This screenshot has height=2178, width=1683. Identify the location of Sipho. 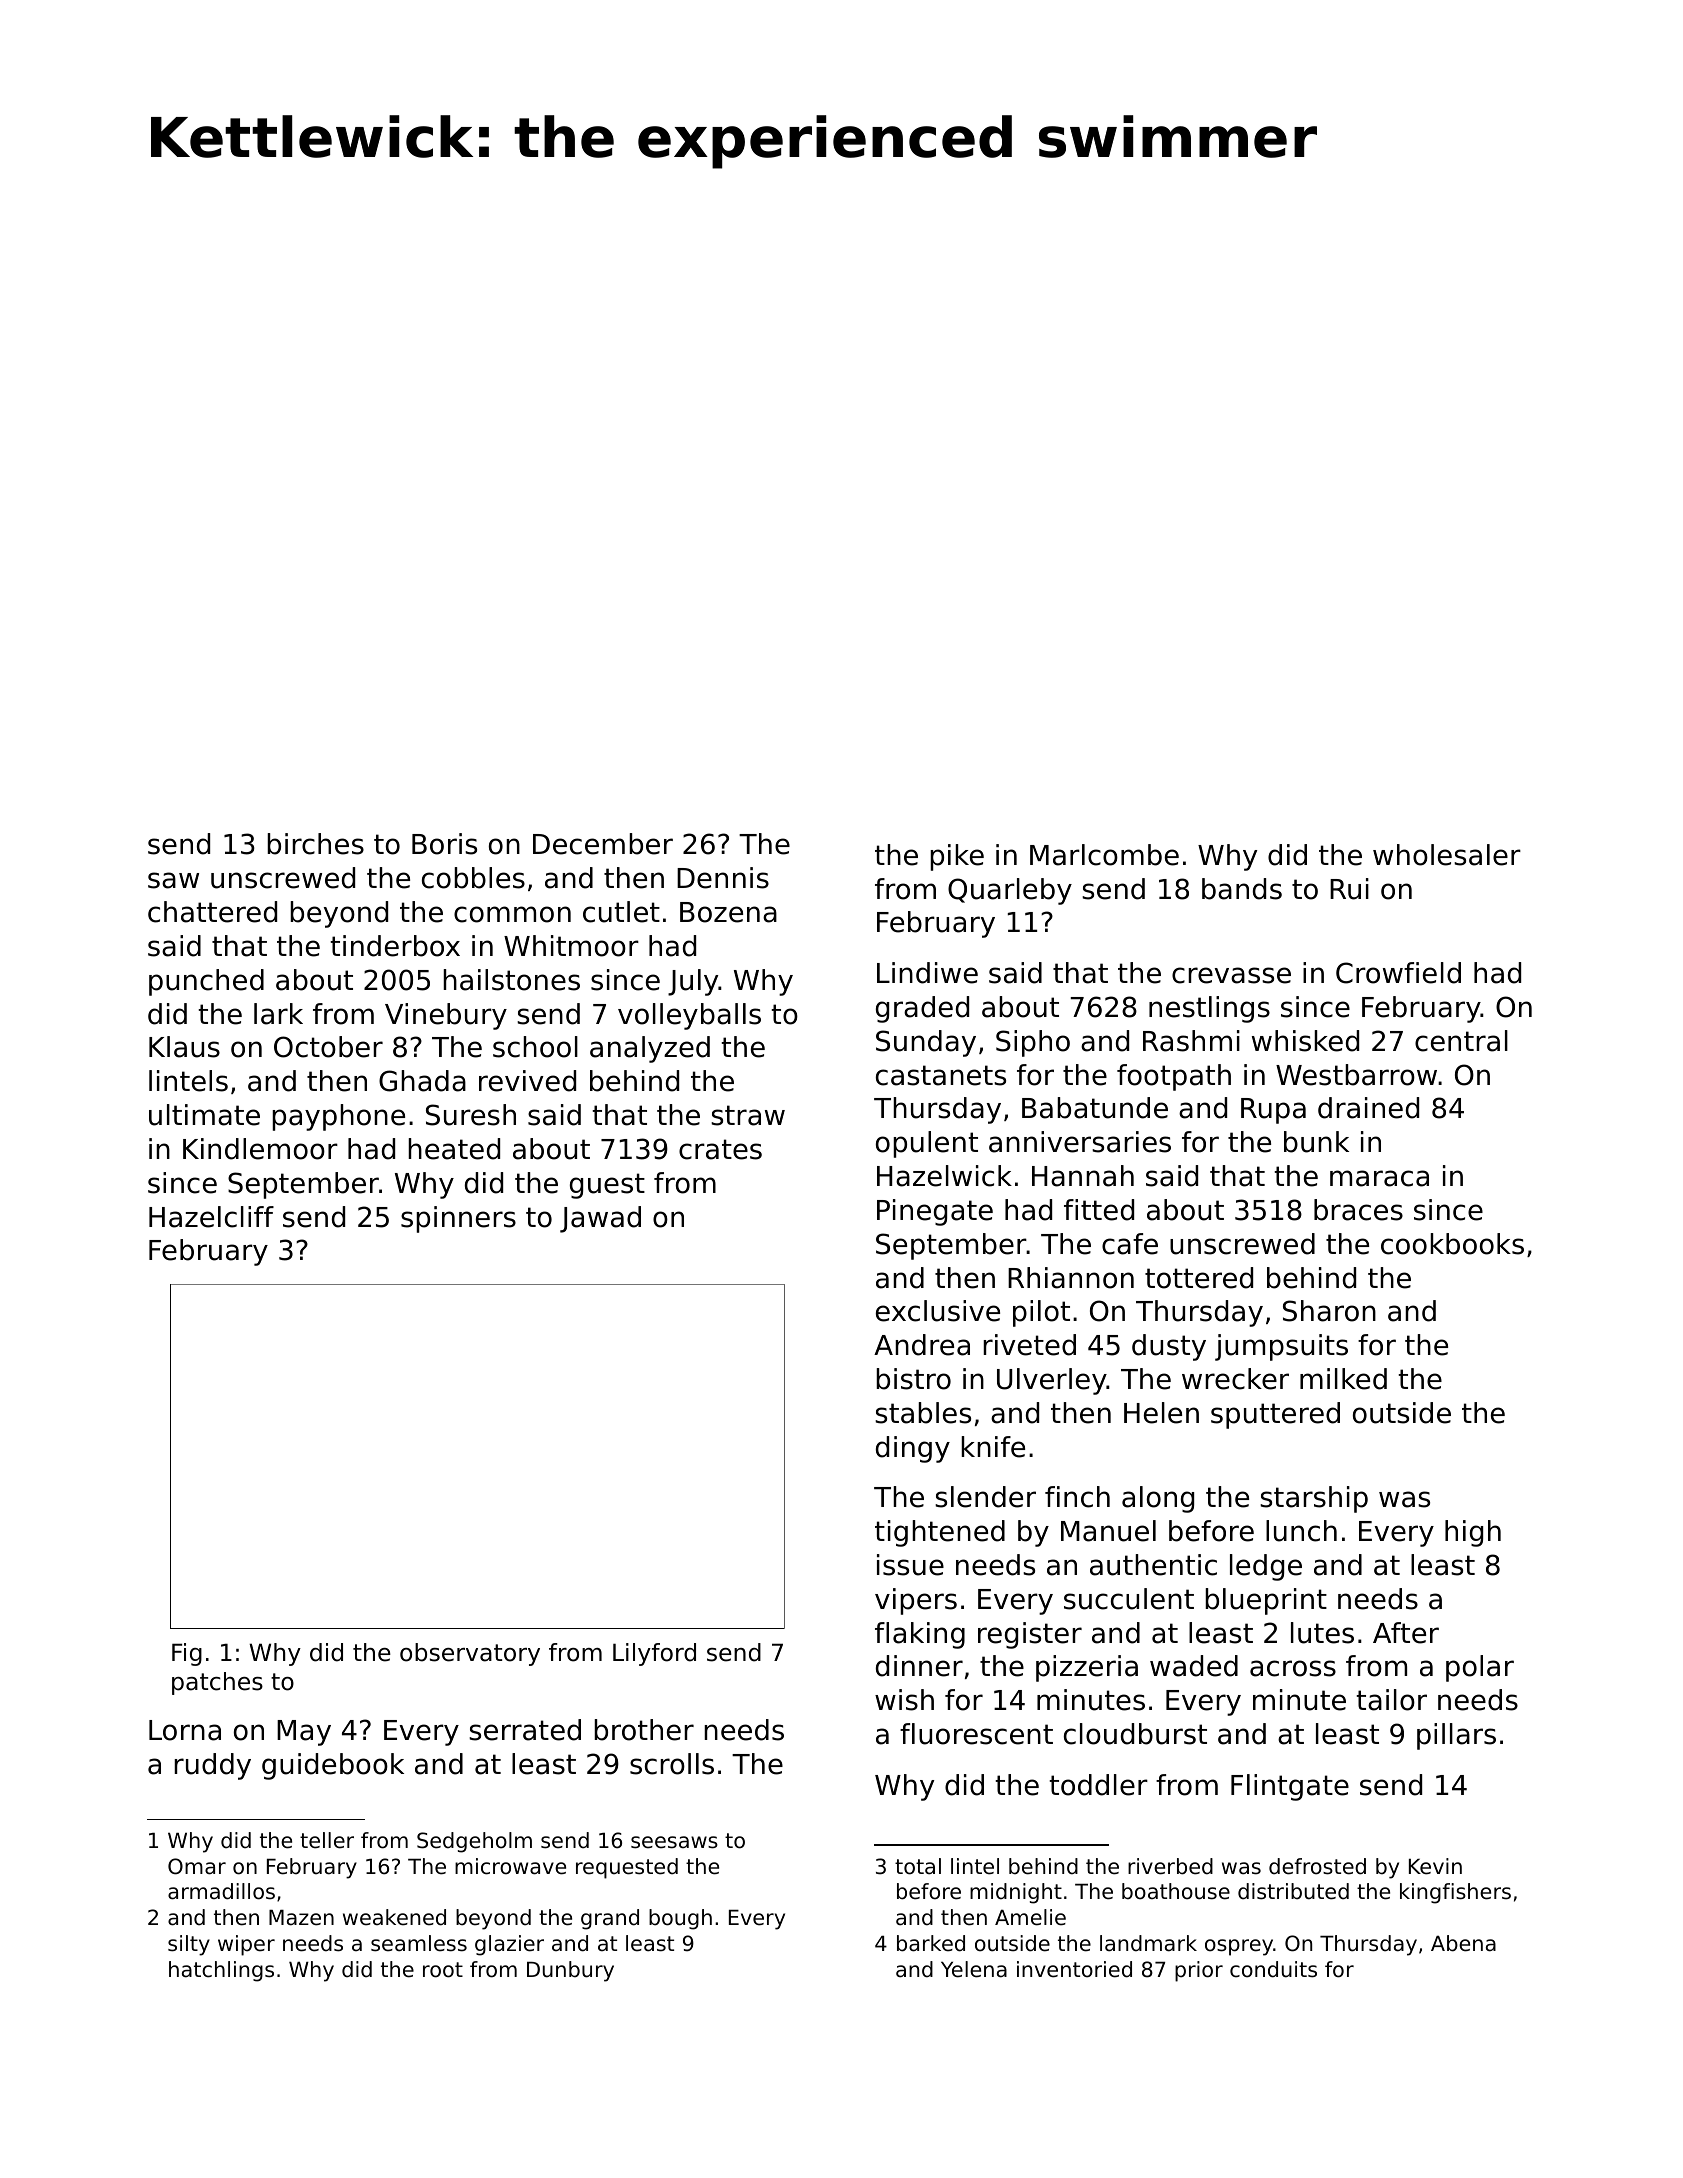
(1033, 1043).
